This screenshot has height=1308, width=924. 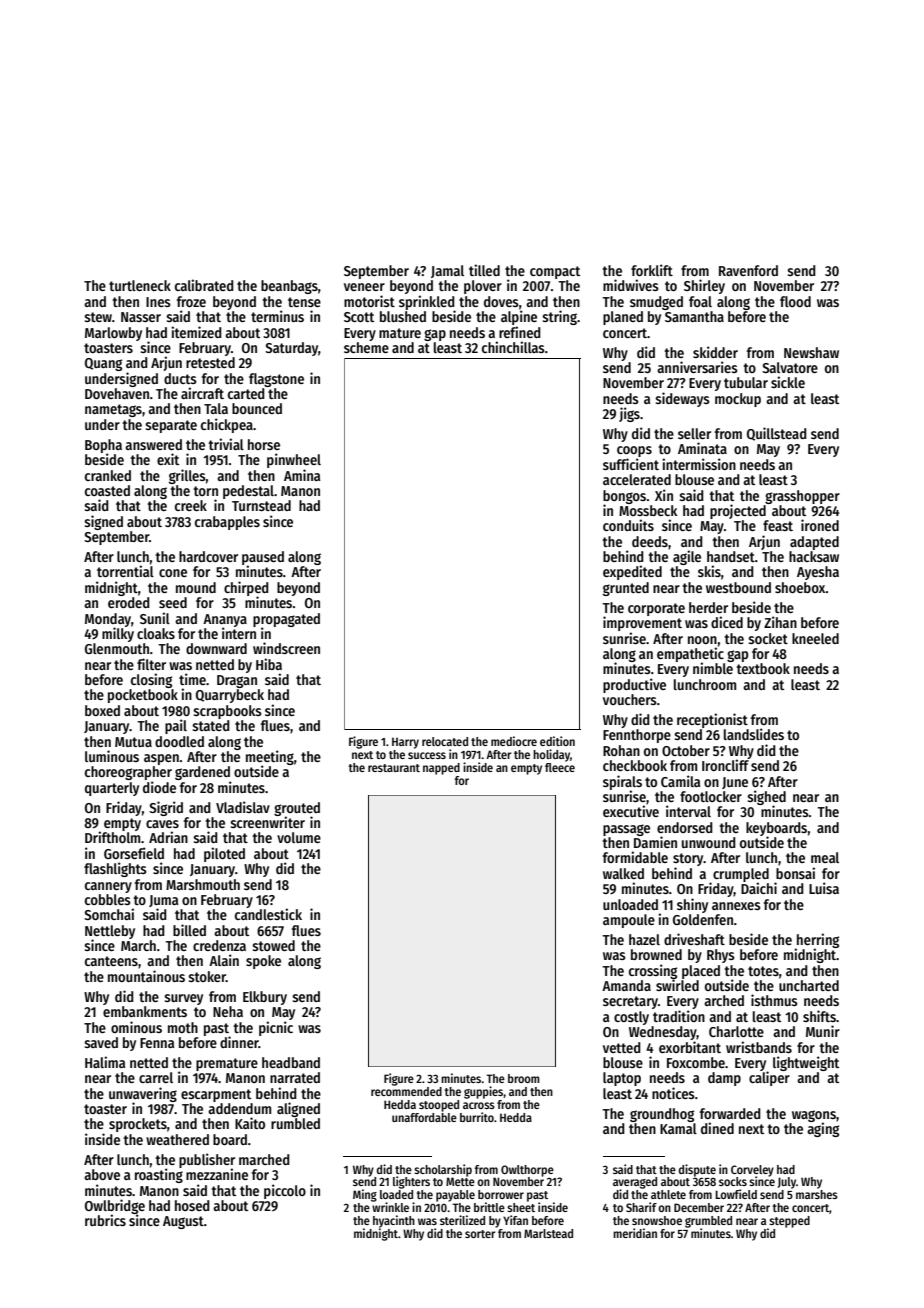 What do you see at coordinates (103, 446) in the screenshot?
I see `Bopha` at bounding box center [103, 446].
